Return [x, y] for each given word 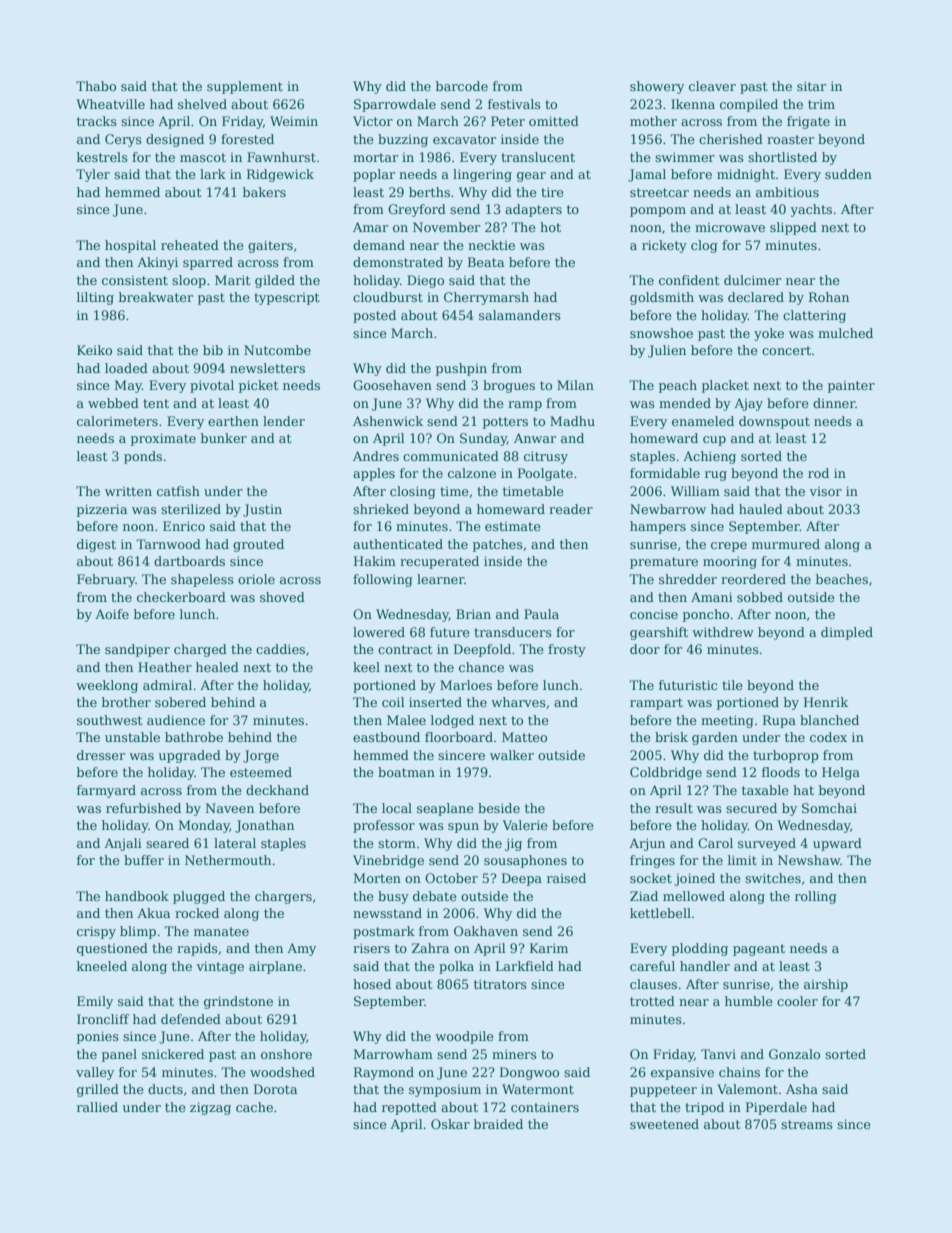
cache [254, 1107]
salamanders [520, 315]
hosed [372, 984]
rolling [816, 897]
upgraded [190, 756]
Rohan [829, 297]
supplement [245, 87]
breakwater [156, 297]
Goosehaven [392, 385]
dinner [834, 403]
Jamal [647, 175]
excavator [464, 139]
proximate [163, 439]
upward [837, 844]
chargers [283, 897]
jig [513, 844]
